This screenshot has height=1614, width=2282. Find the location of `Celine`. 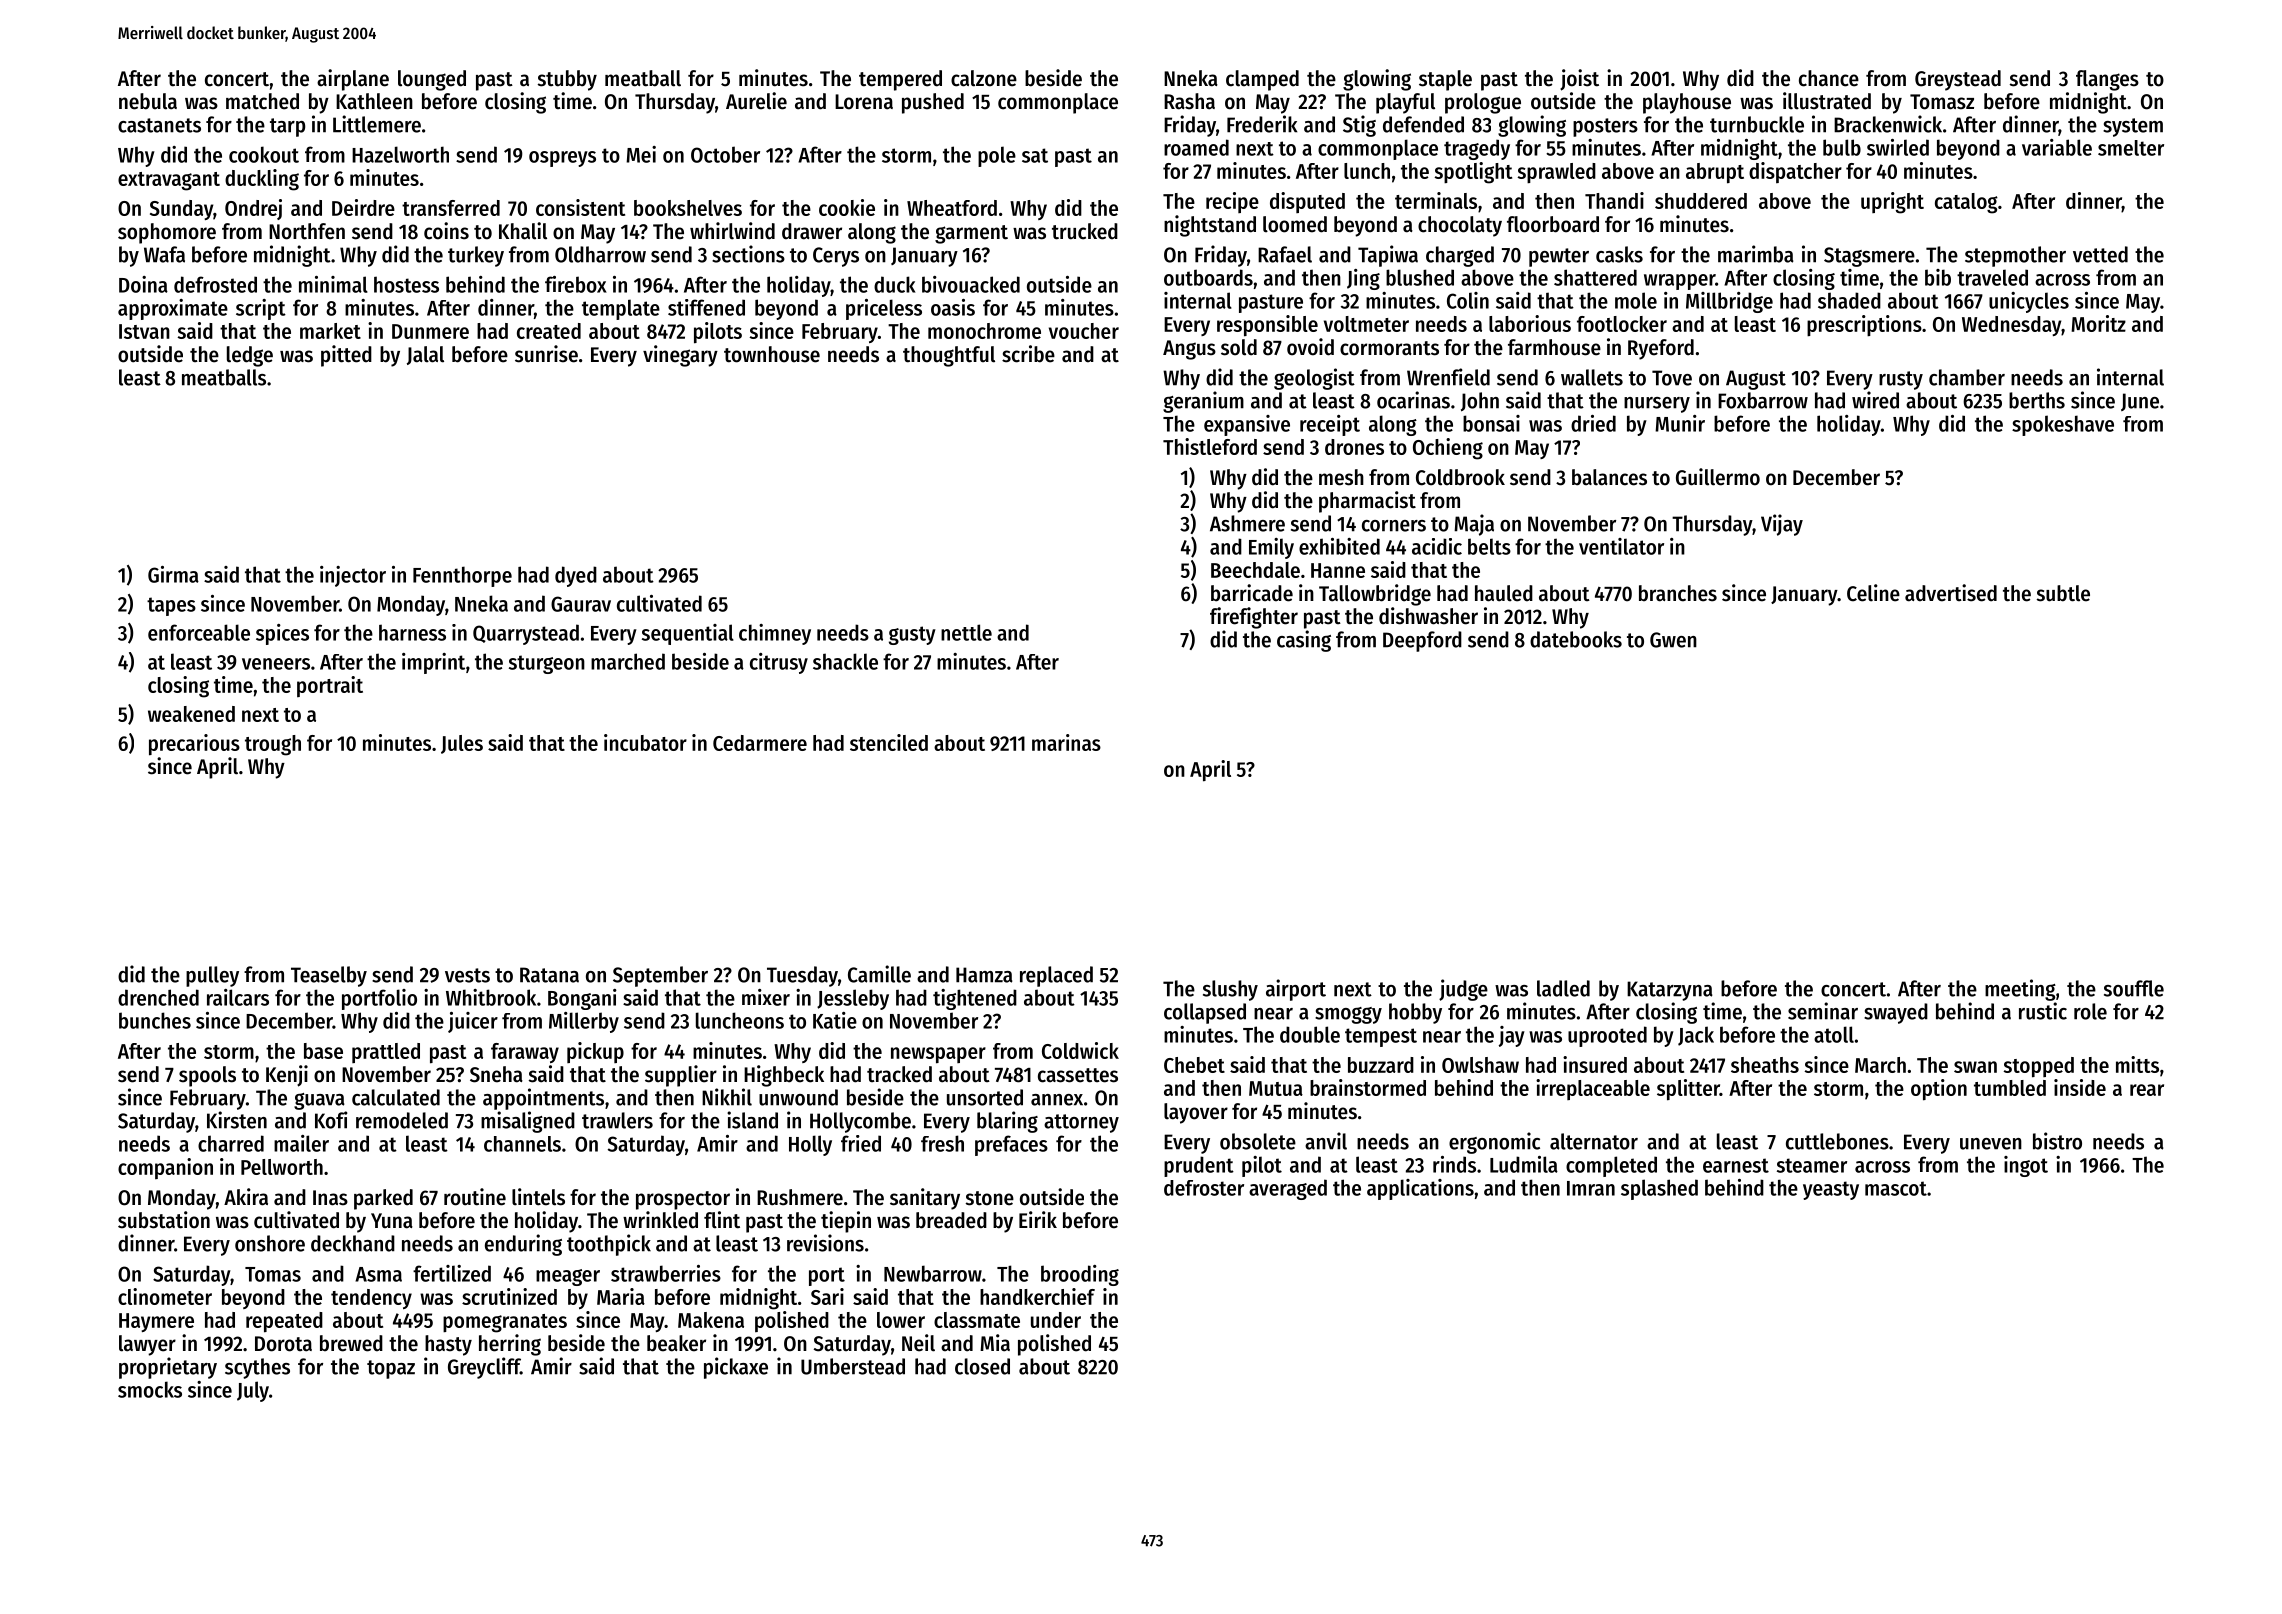

Celine is located at coordinates (1873, 593).
